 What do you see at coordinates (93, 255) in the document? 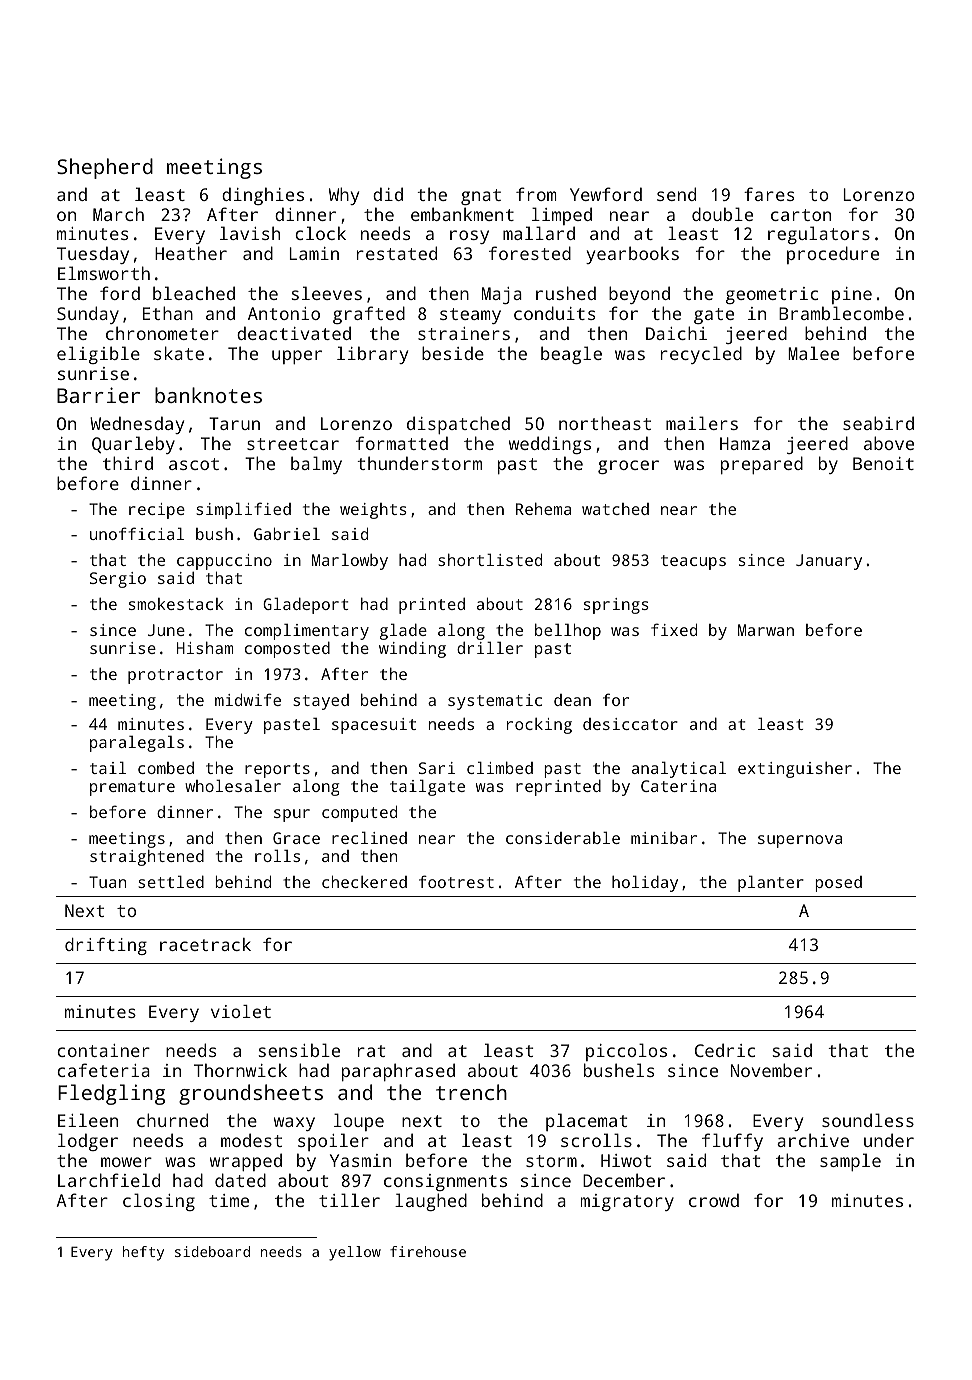
I see `Tuesday` at bounding box center [93, 255].
